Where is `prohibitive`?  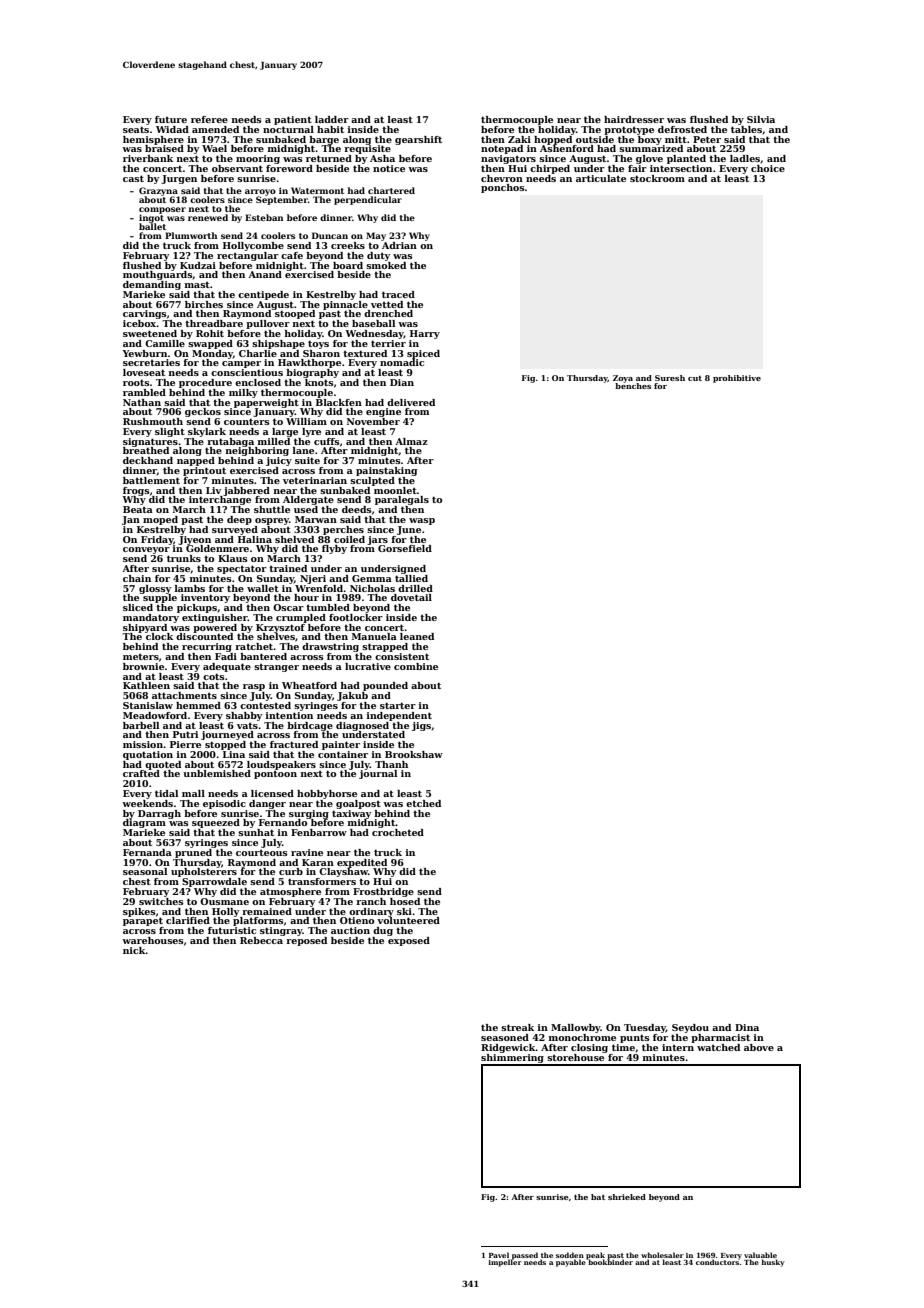 prohibitive is located at coordinates (737, 379).
